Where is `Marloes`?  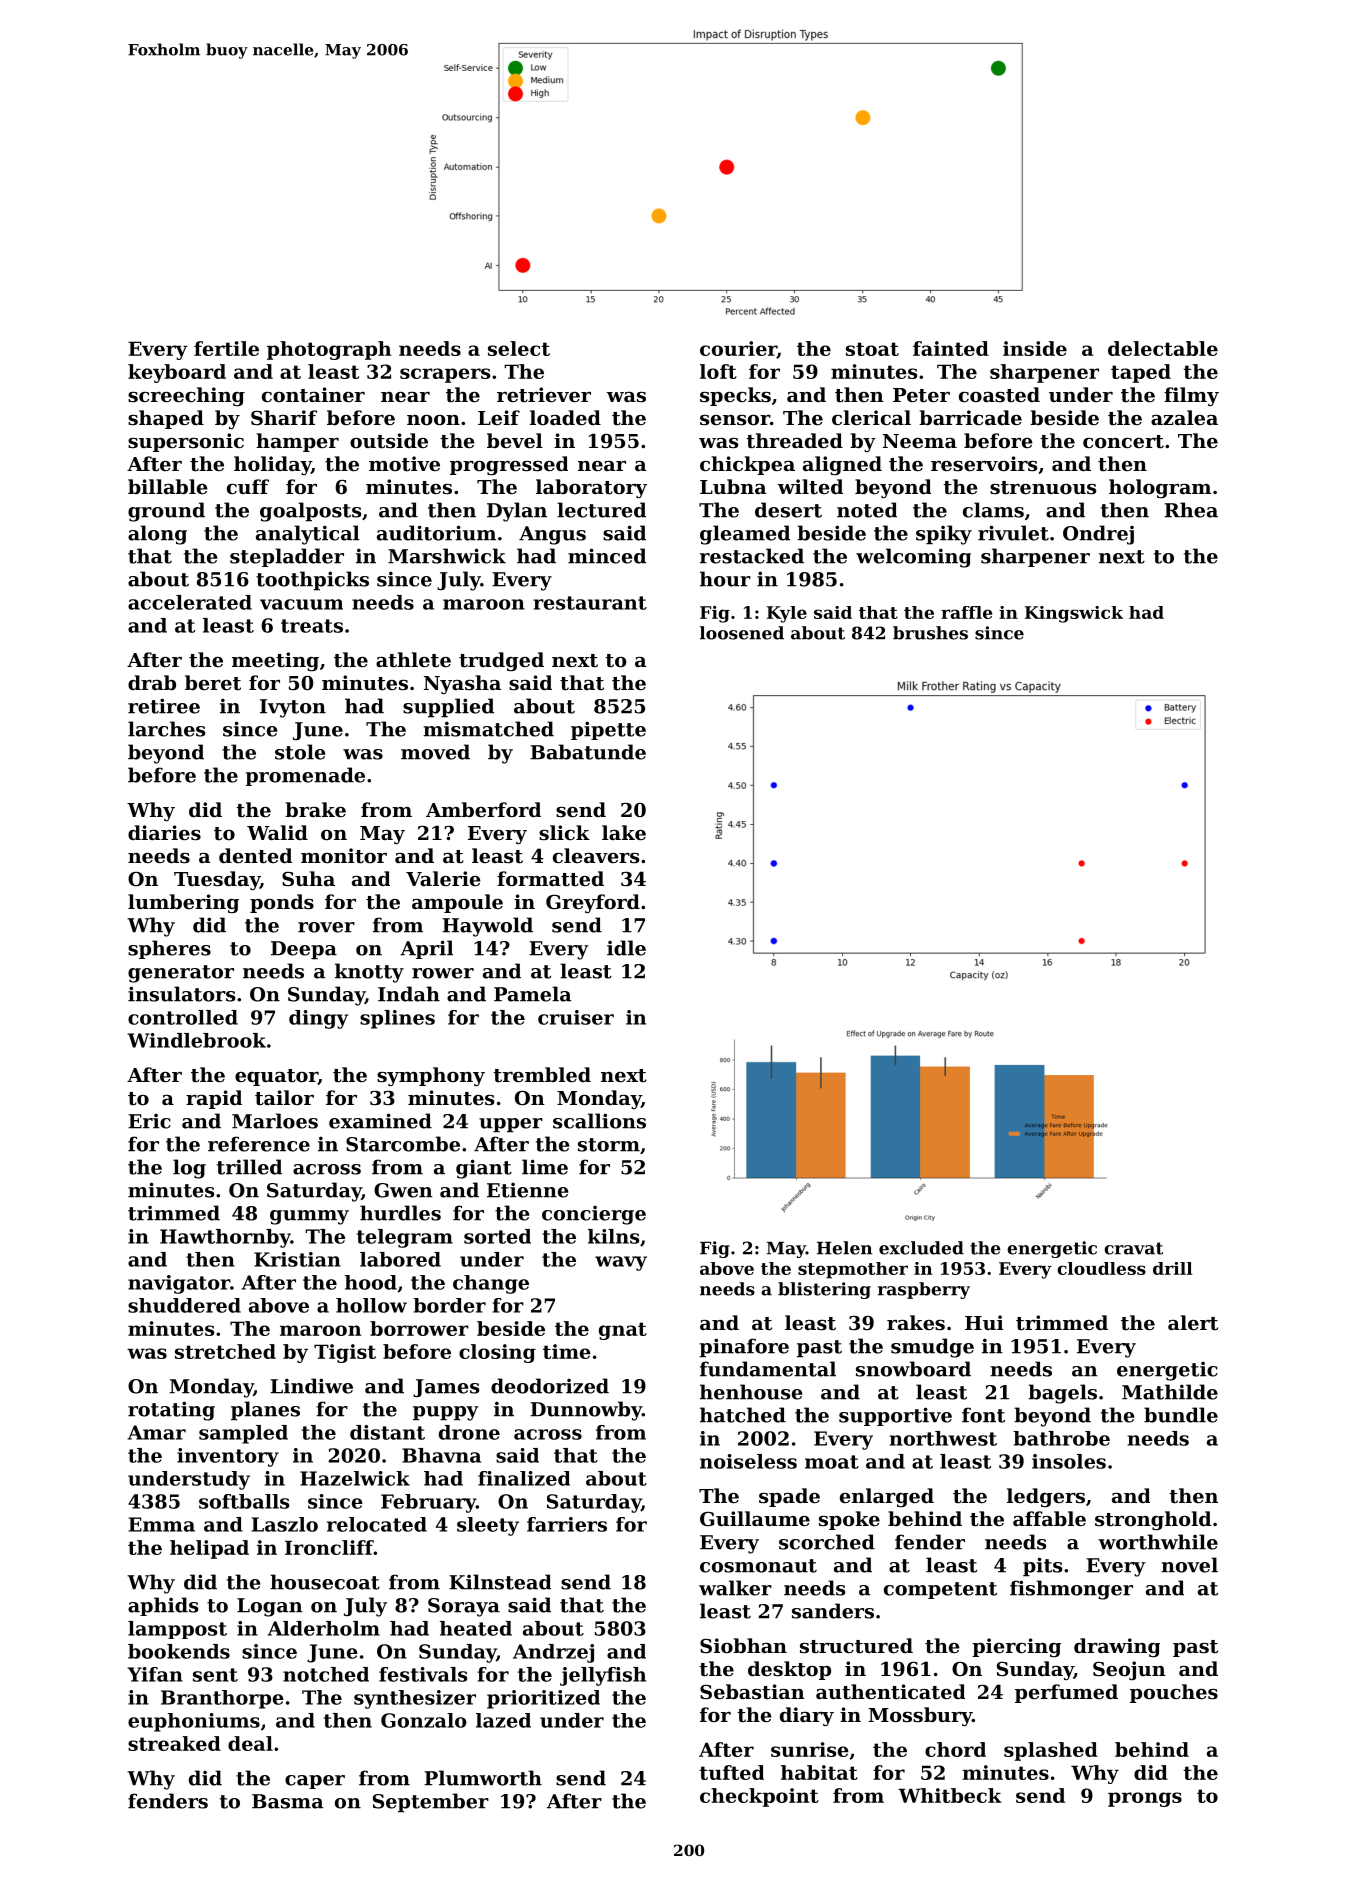 Marloes is located at coordinates (275, 1121).
